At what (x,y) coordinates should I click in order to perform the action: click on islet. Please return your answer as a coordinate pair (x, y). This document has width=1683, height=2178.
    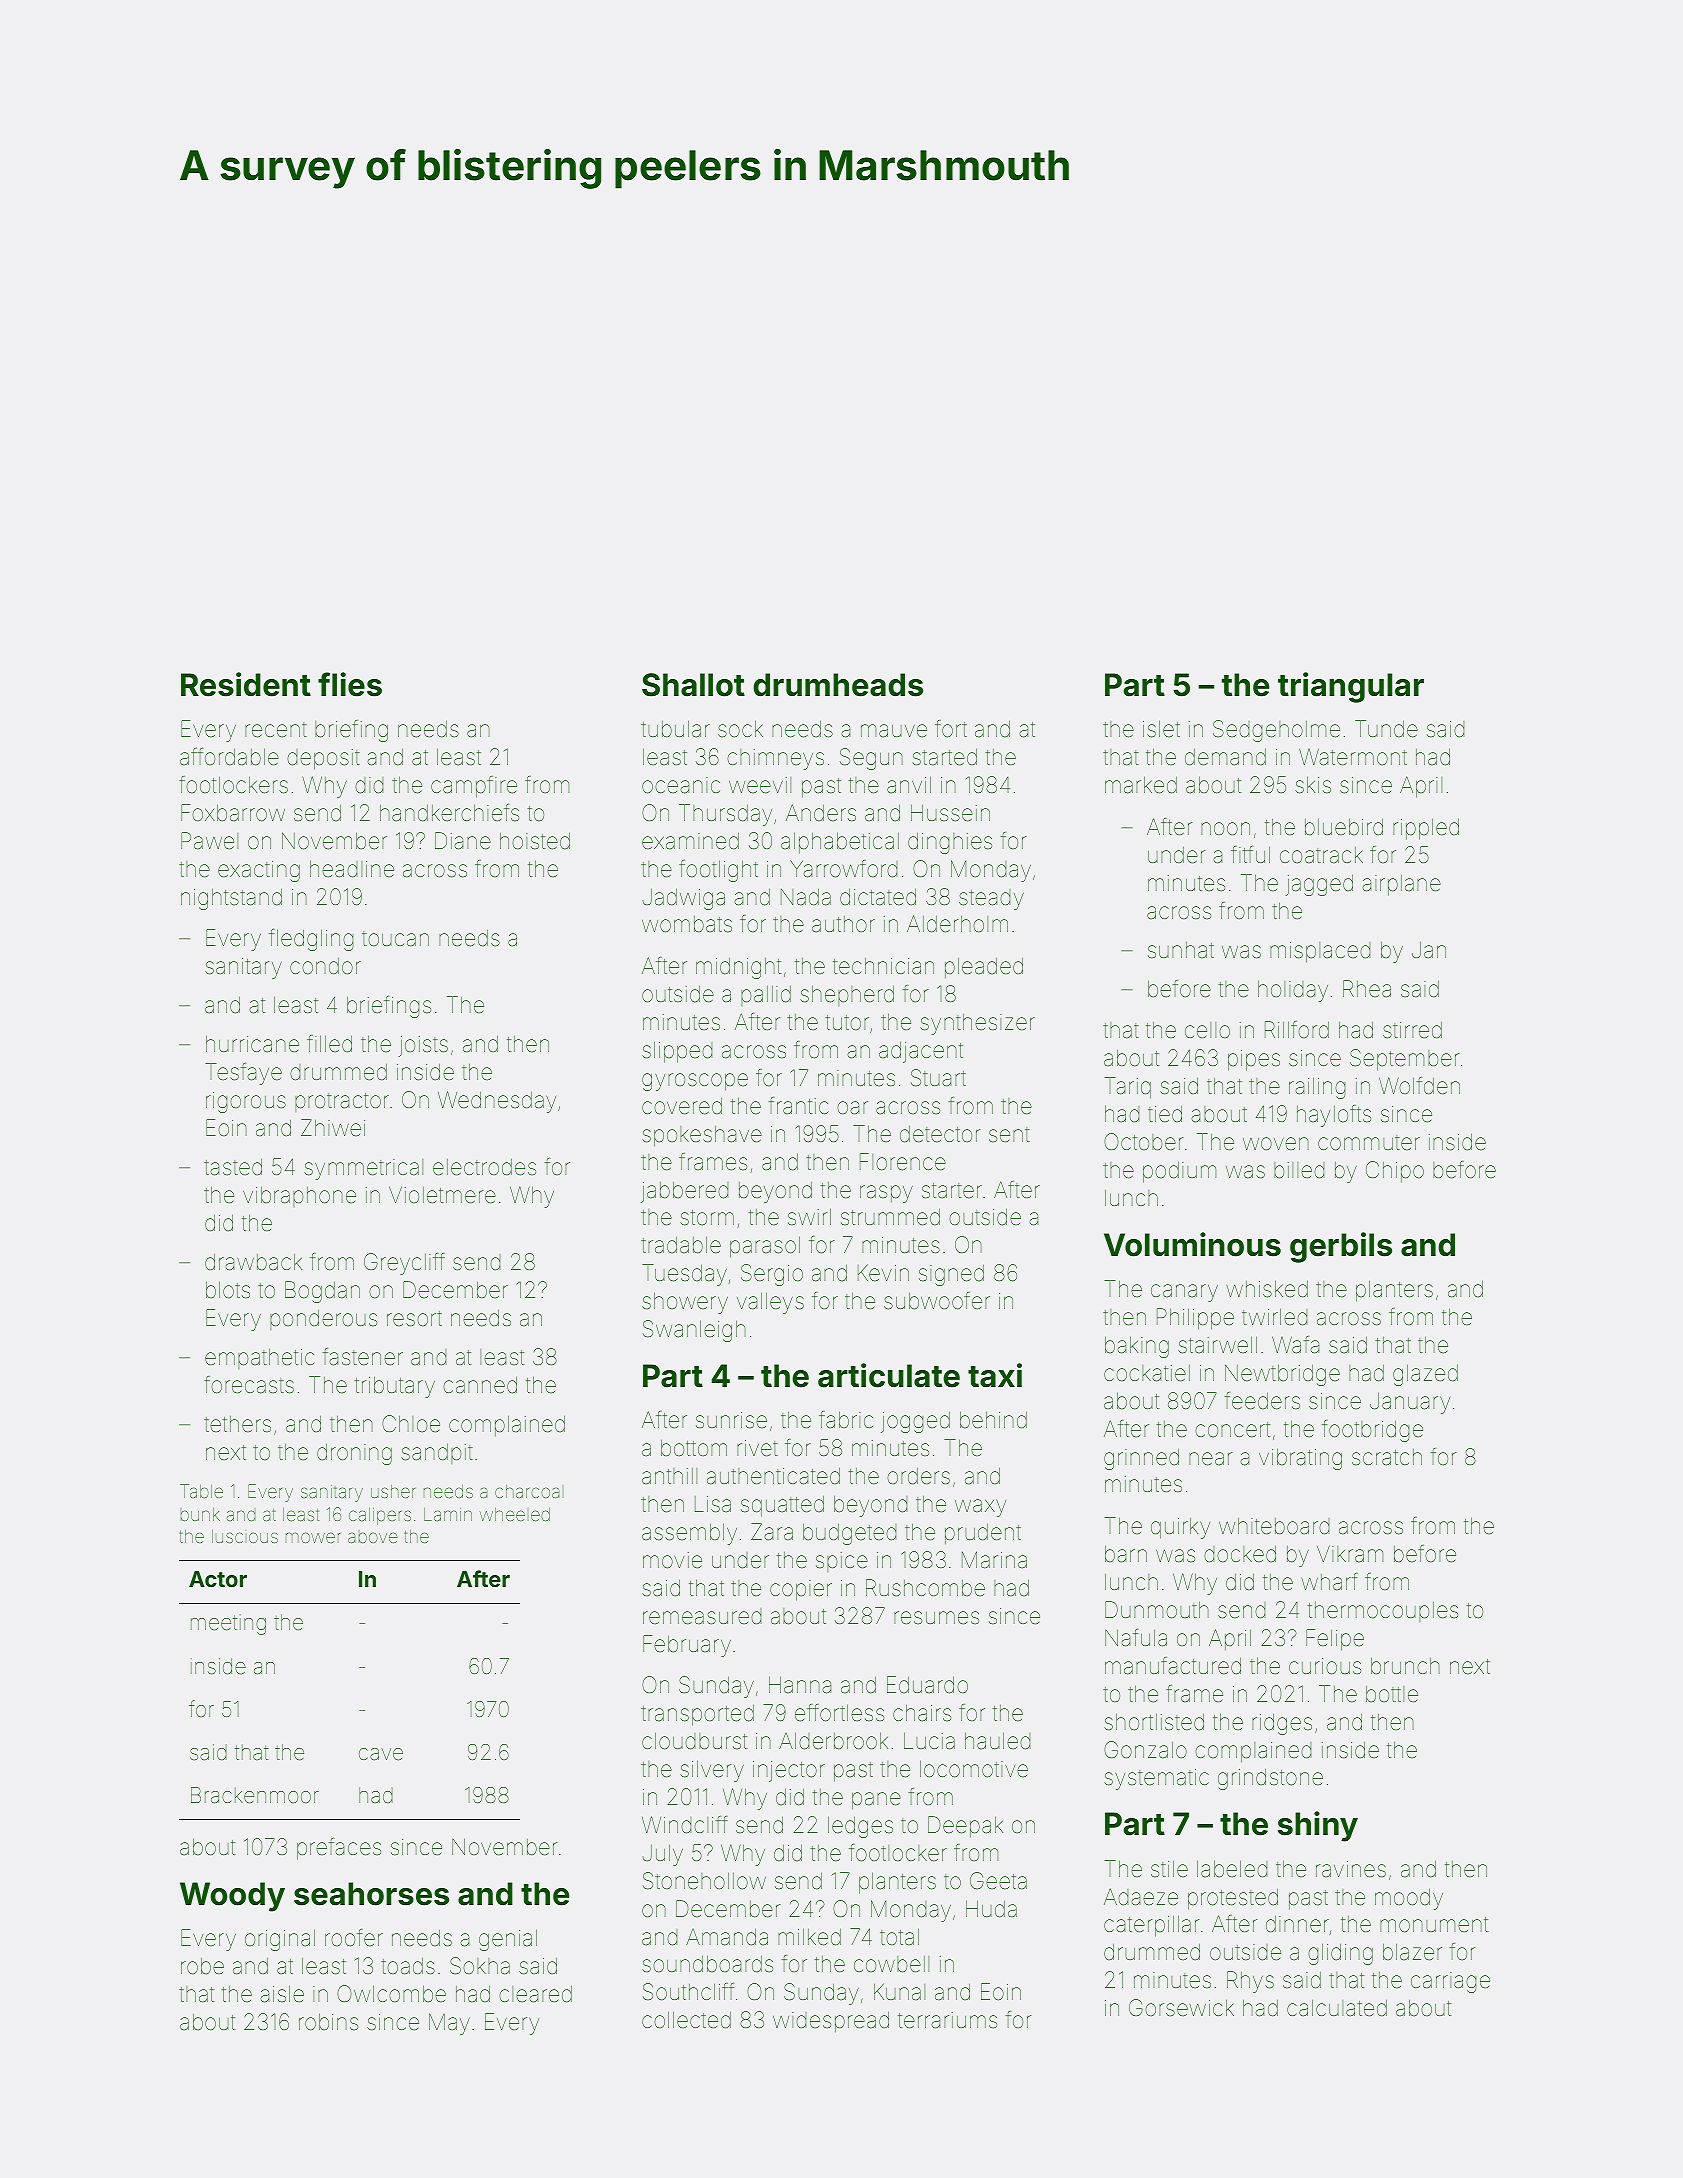
    Looking at the image, I should click on (1161, 729).
